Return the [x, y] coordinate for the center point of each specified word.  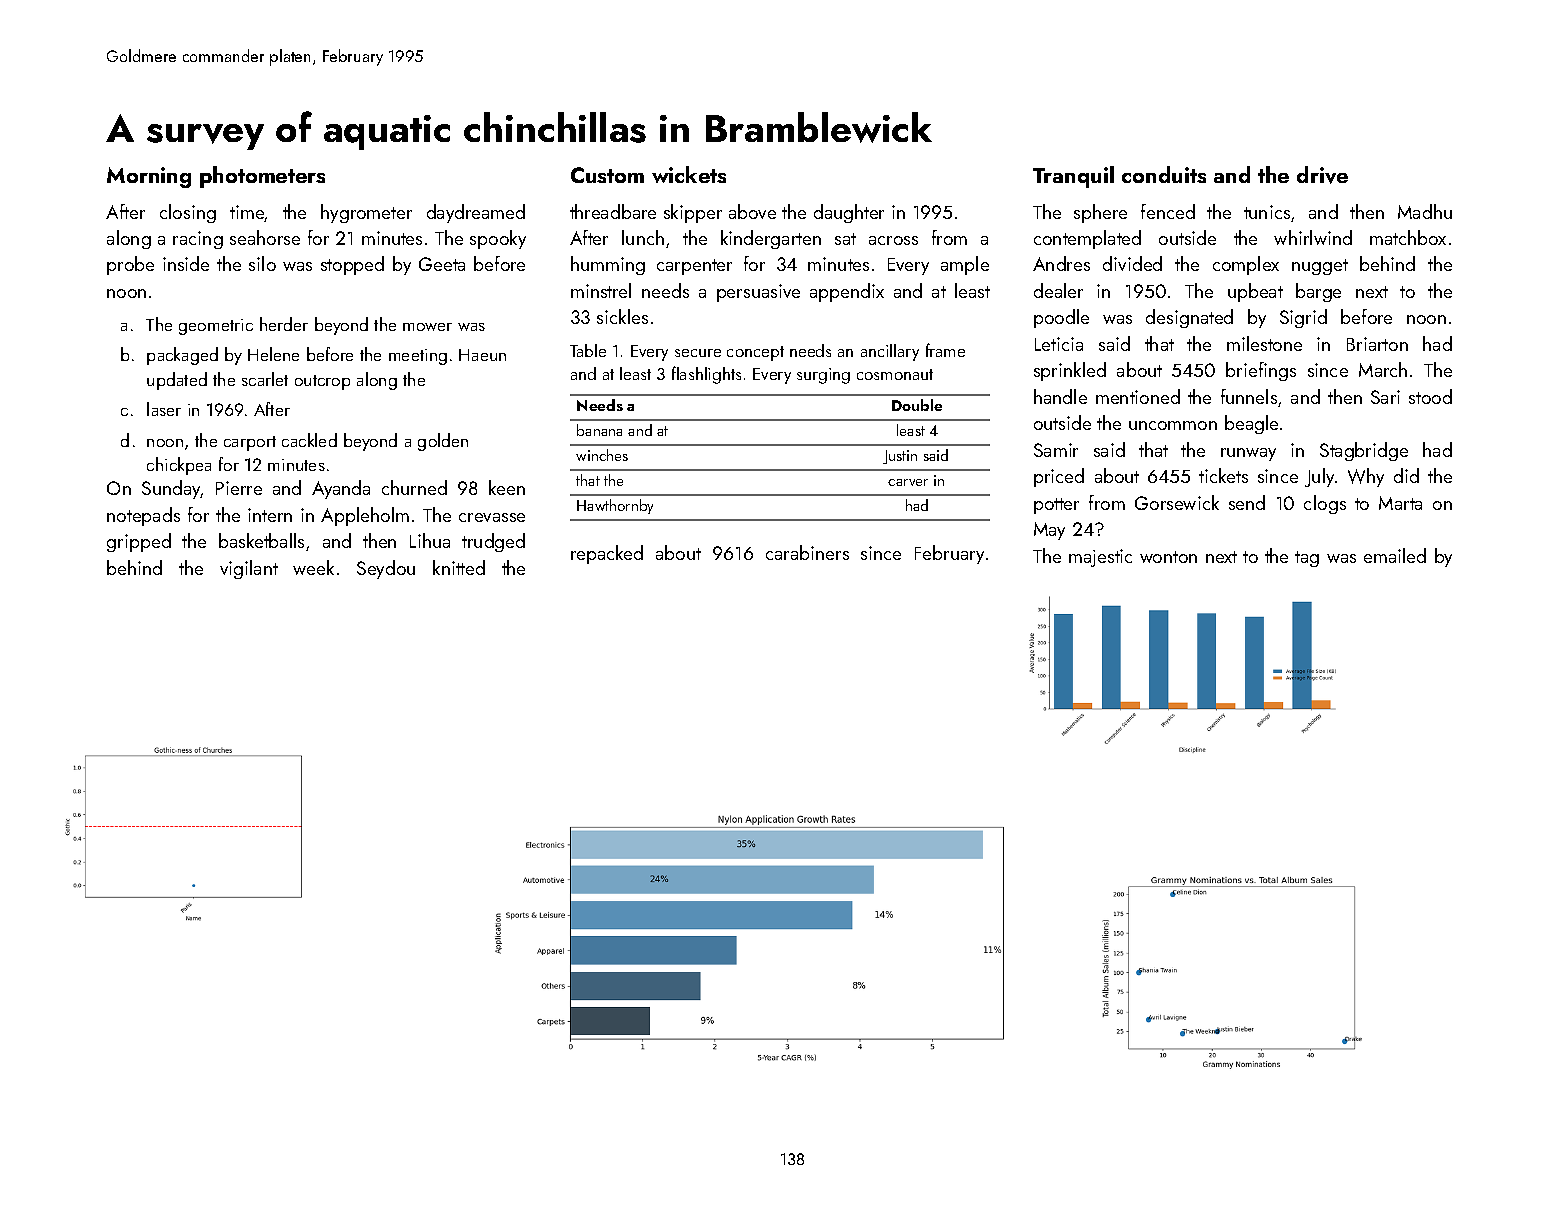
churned [414, 487]
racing [198, 240]
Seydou [386, 569]
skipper [693, 213]
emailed [1395, 555]
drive [1322, 175]
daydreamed [476, 213]
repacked [607, 554]
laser [164, 409]
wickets [689, 174]
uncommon [1173, 425]
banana [599, 430]
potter [1056, 506]
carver [908, 482]
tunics [1267, 212]
